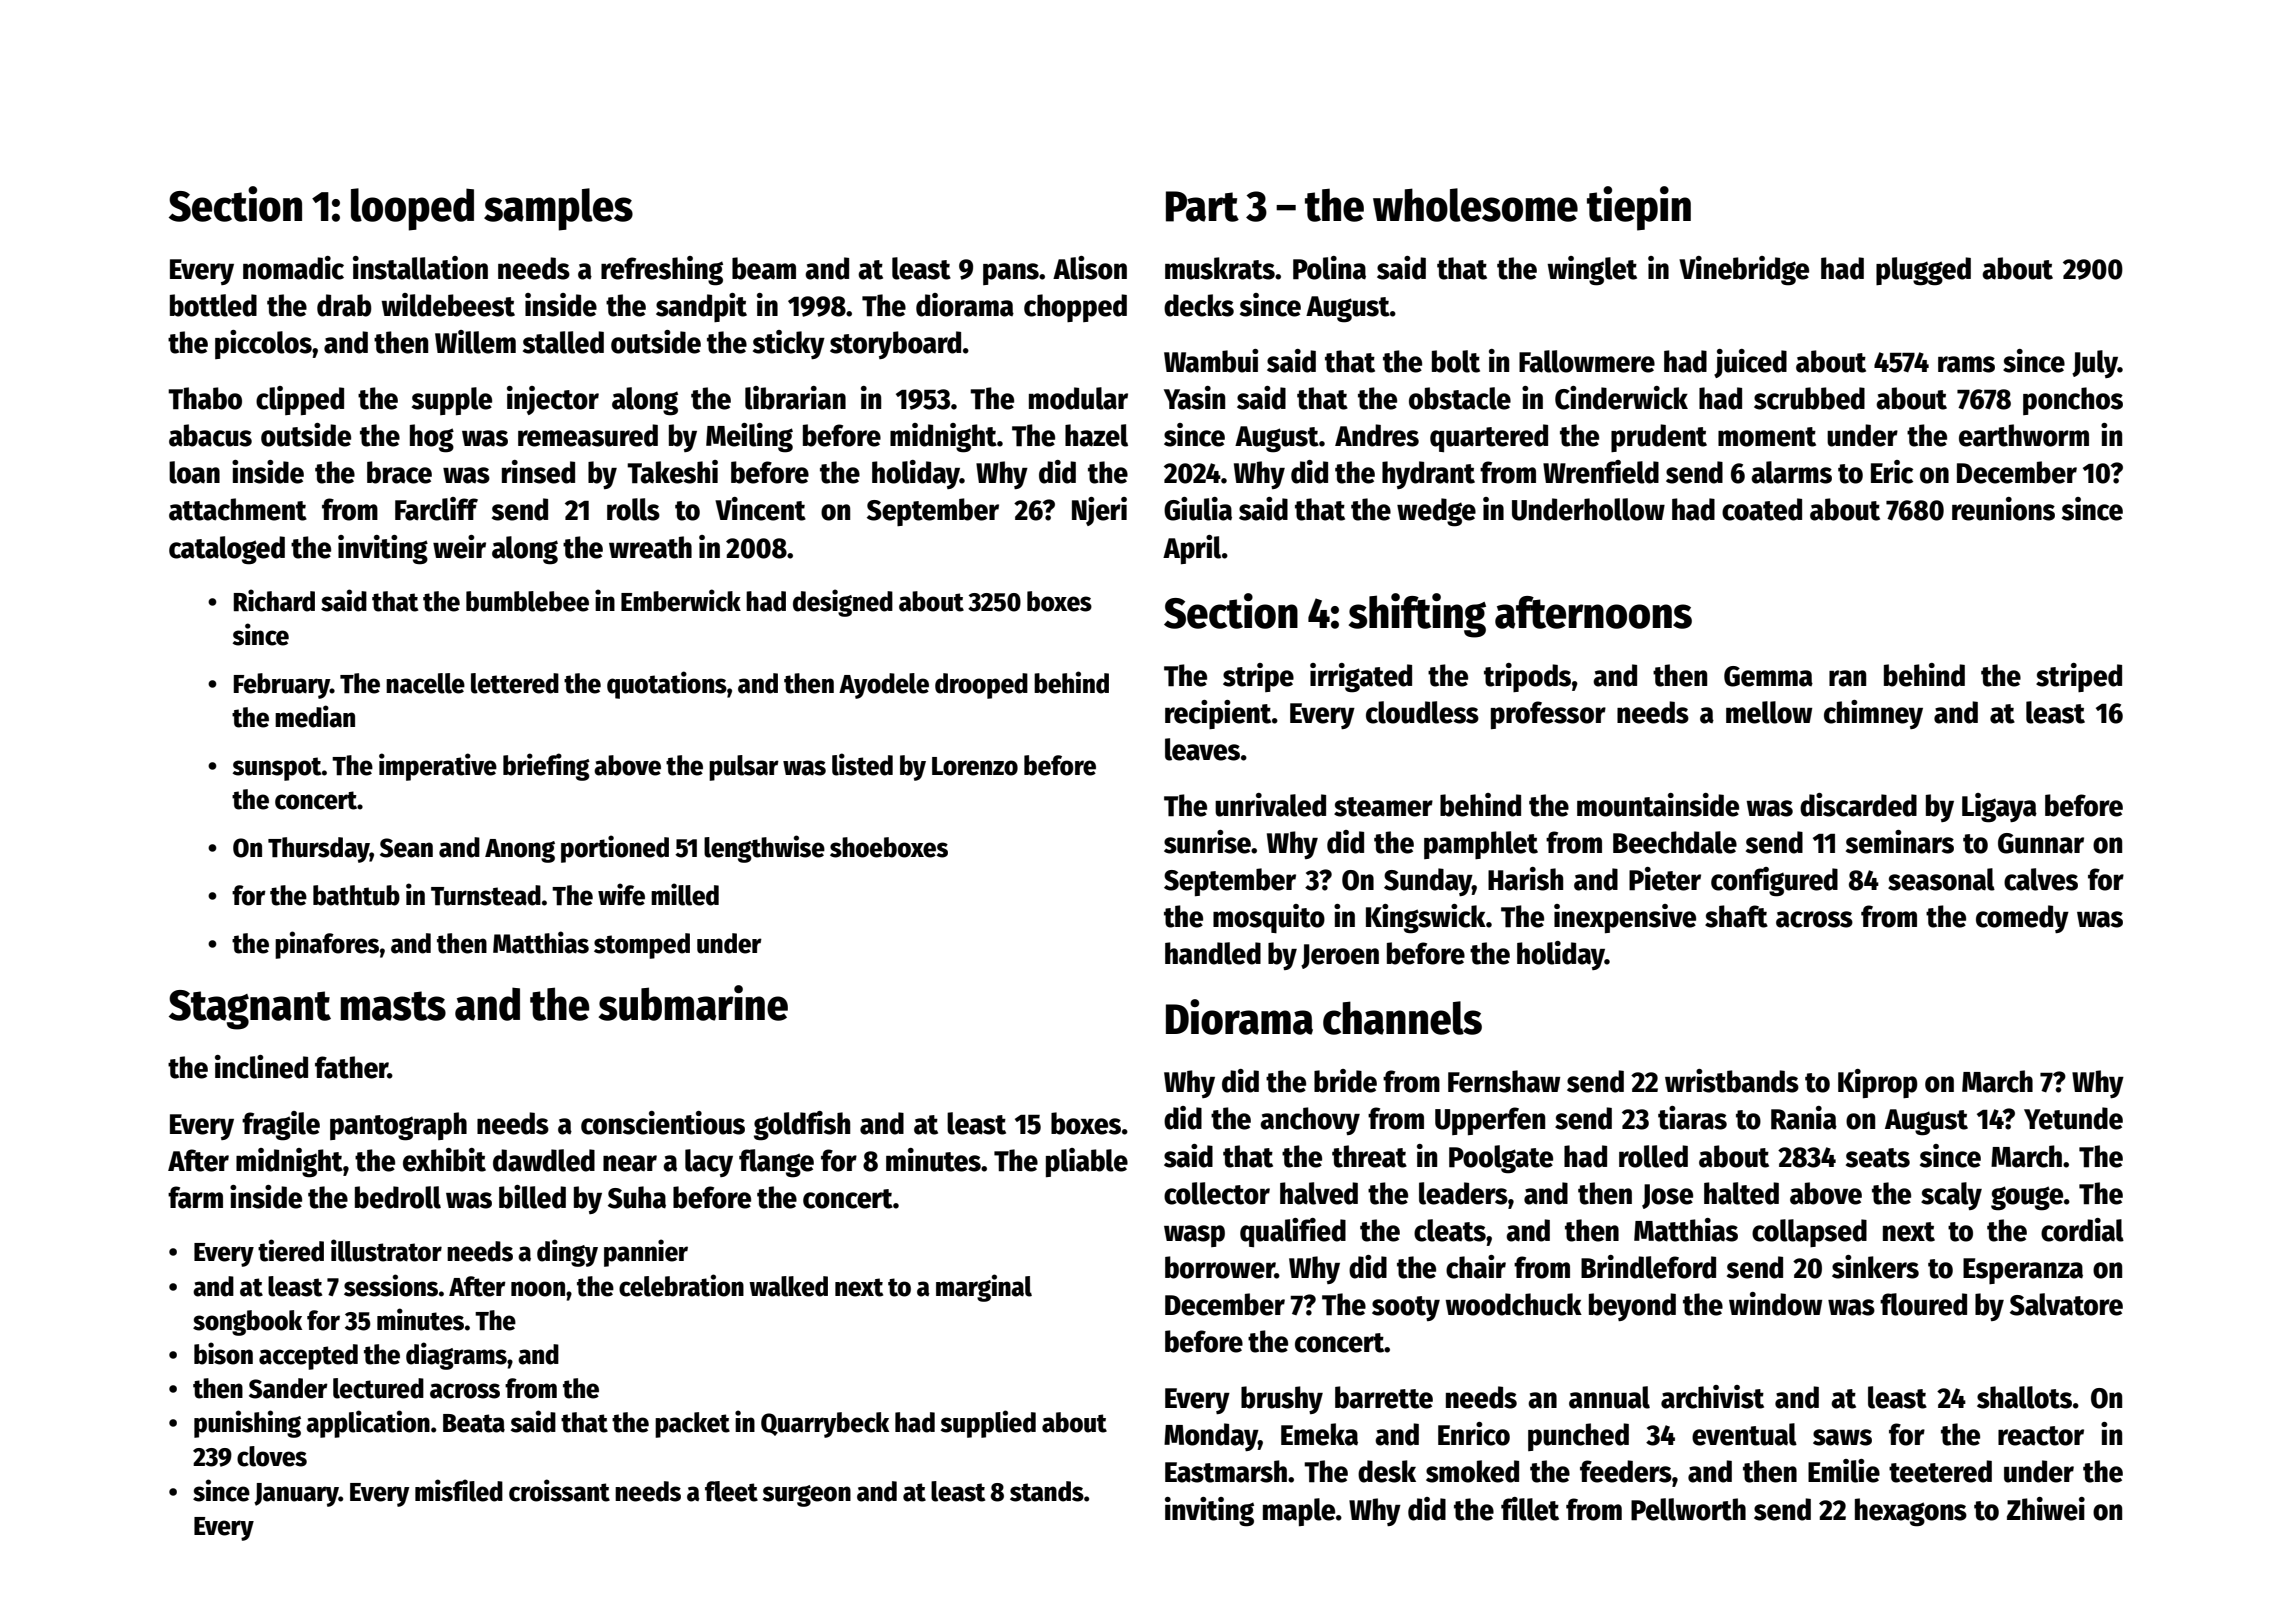  What do you see at coordinates (223, 1353) in the screenshot?
I see `bison` at bounding box center [223, 1353].
